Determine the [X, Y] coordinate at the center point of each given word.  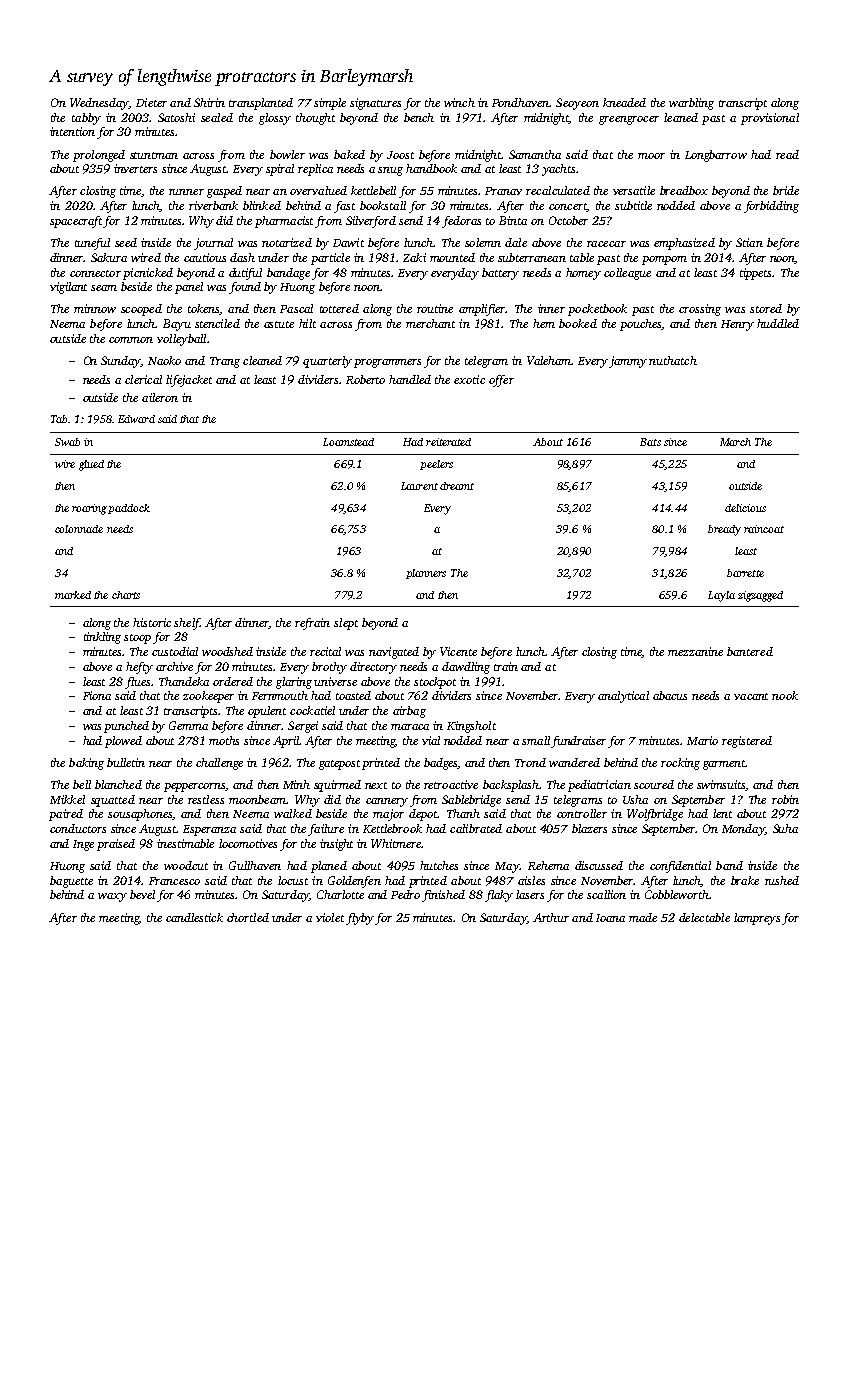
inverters [135, 168]
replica [315, 170]
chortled [248, 917]
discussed [599, 865]
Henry [737, 325]
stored [766, 308]
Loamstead [348, 442]
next [376, 785]
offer [501, 381]
